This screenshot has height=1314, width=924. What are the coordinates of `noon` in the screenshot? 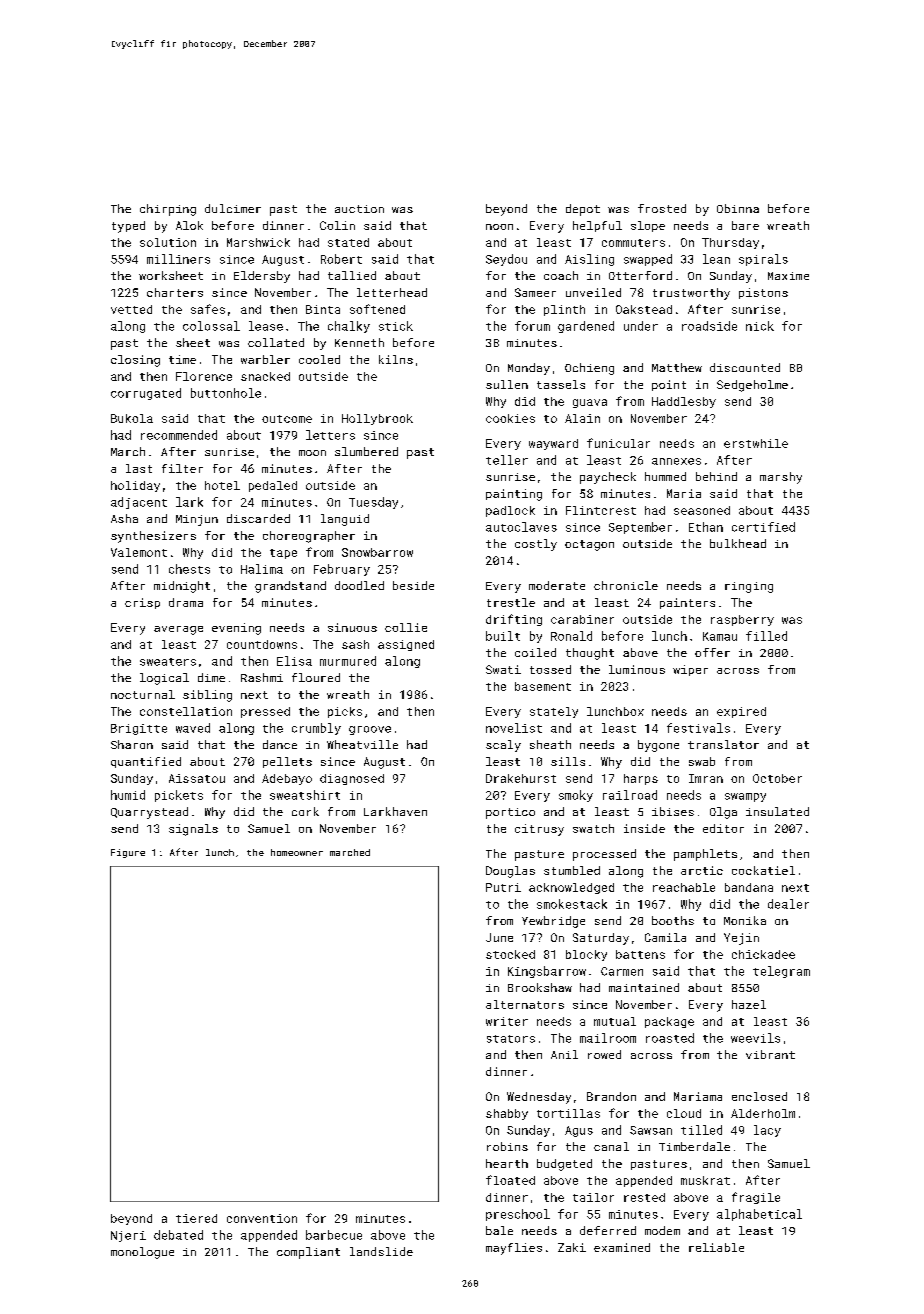 It's located at (499, 227).
